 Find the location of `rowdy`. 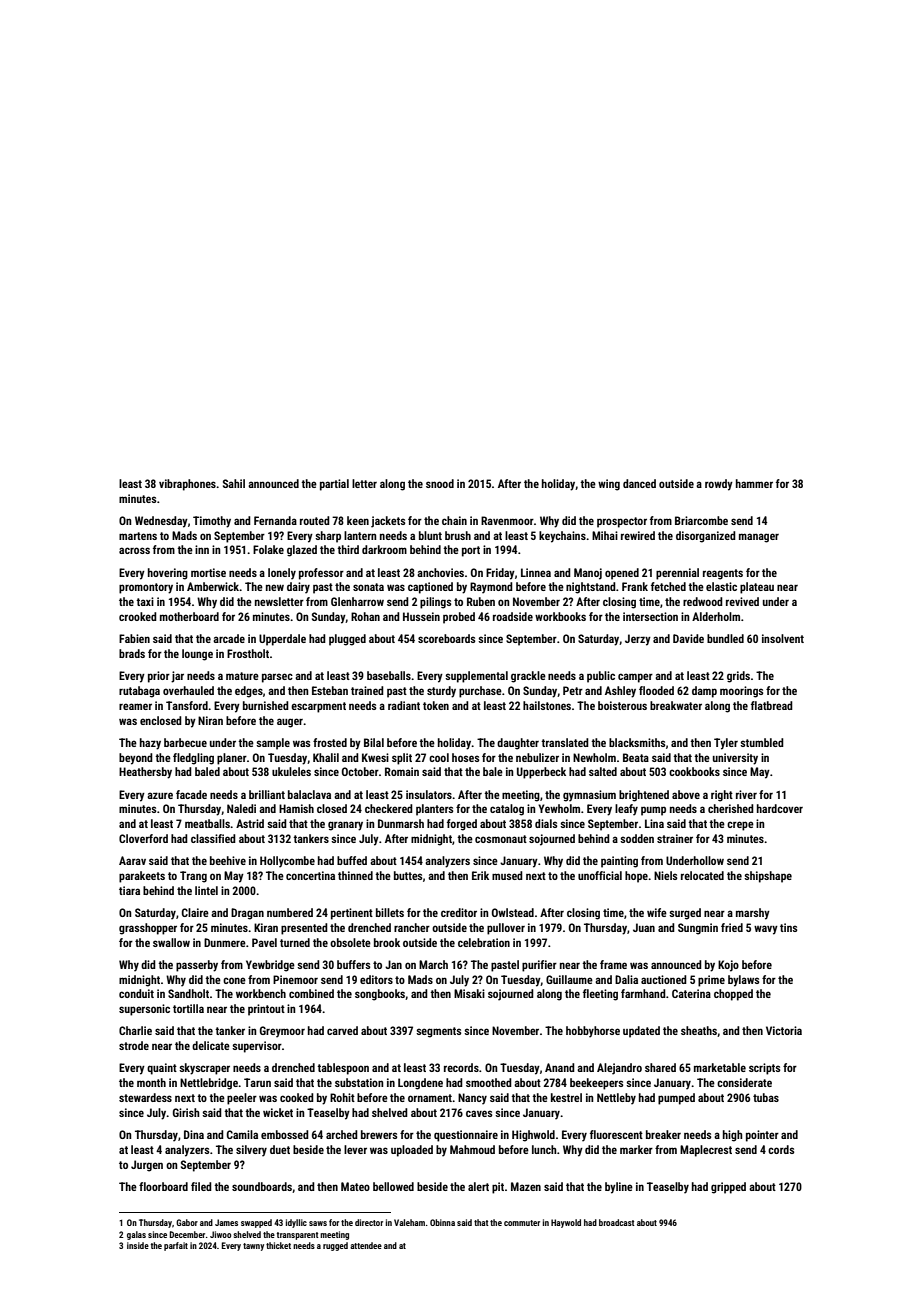

rowdy is located at coordinates (719, 485).
